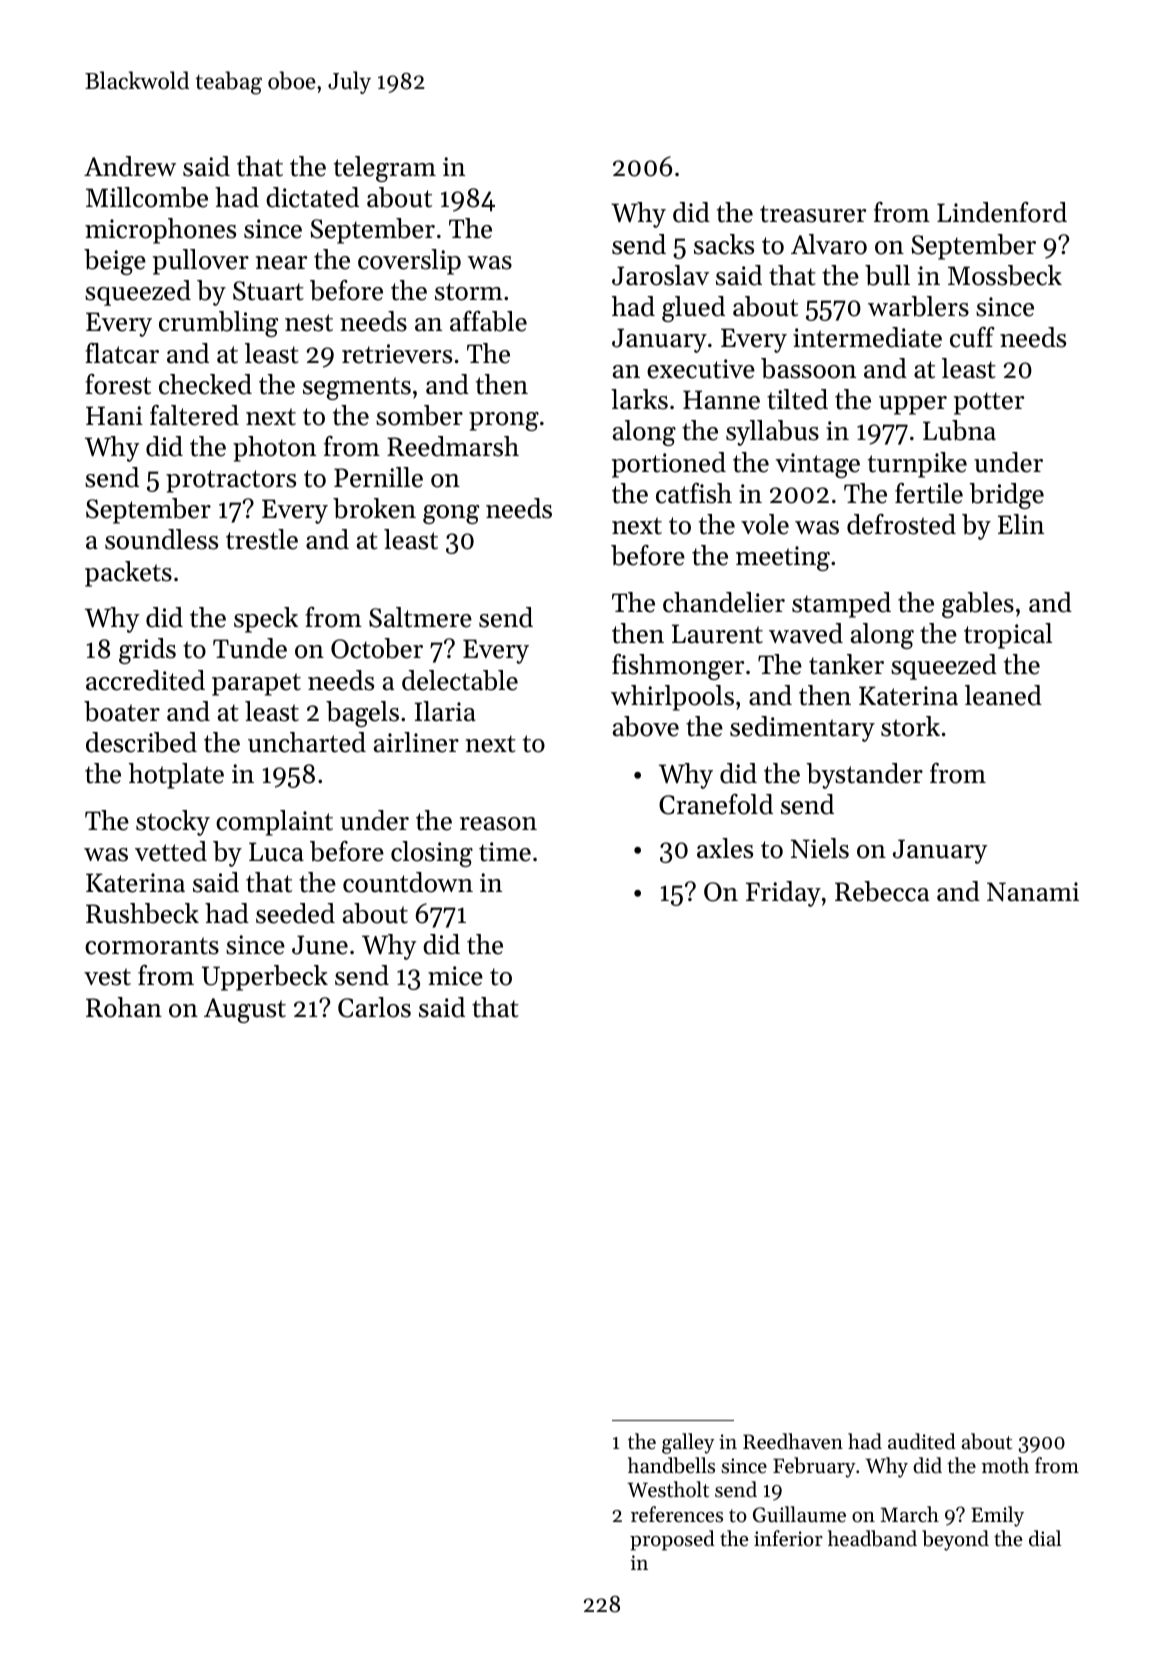  I want to click on Nanami, so click(1033, 892).
